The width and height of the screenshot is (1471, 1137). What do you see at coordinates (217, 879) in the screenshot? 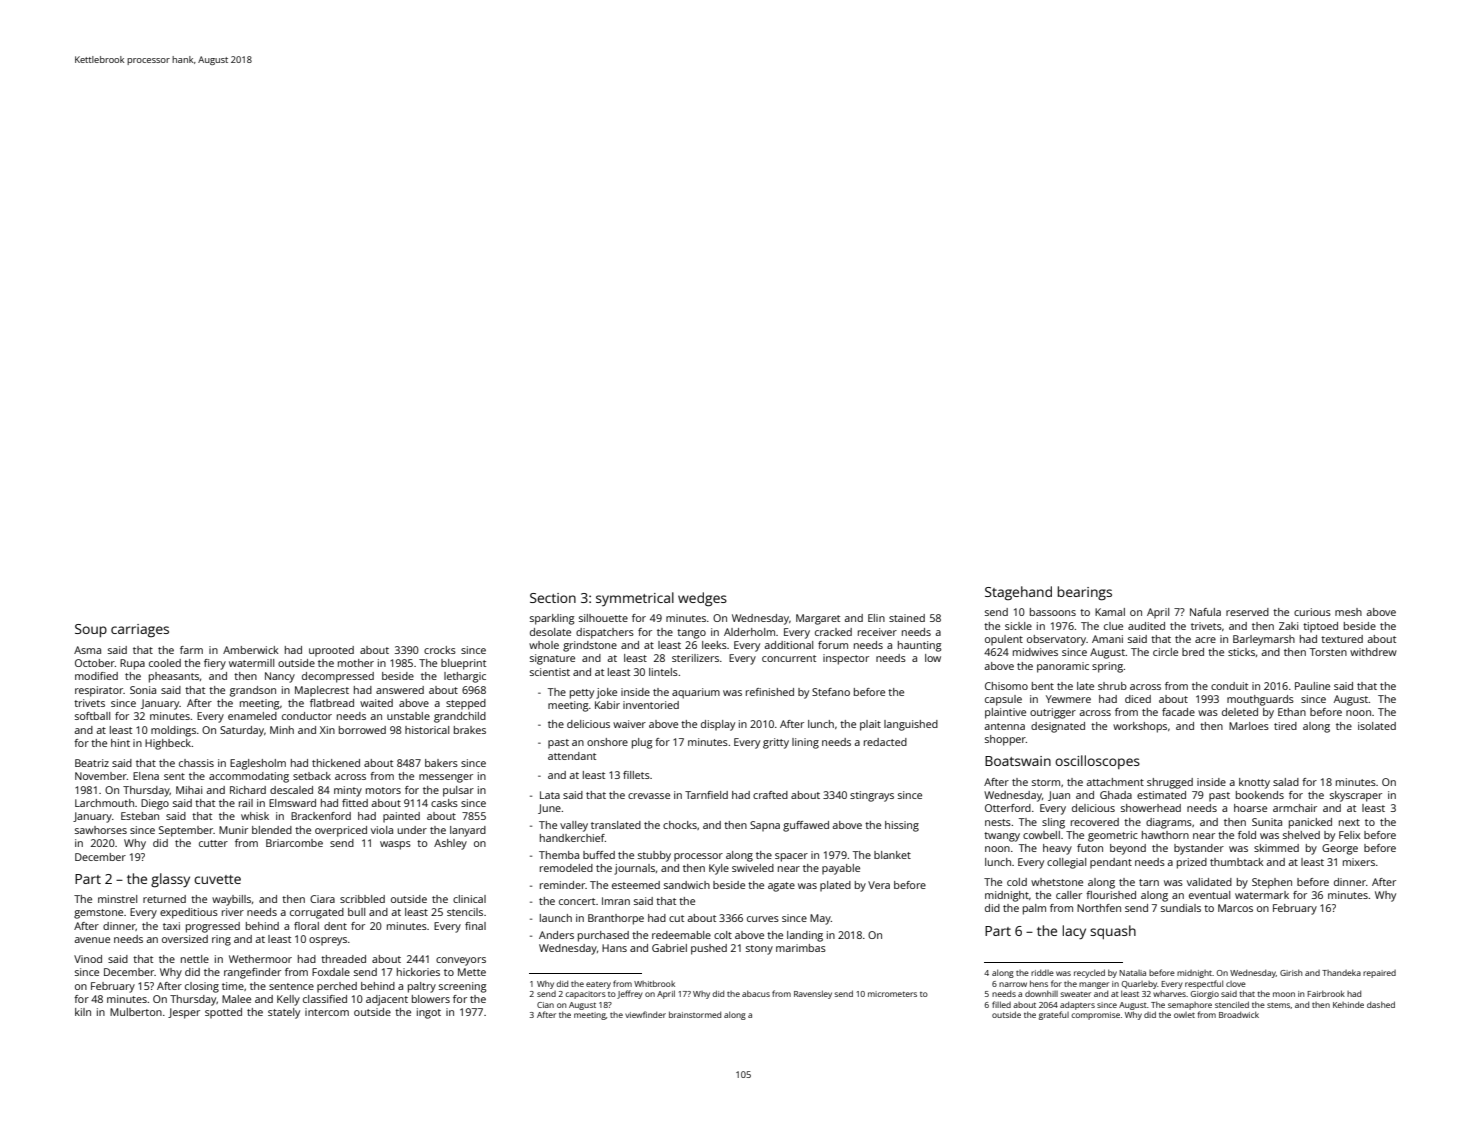
I see `cuvette` at bounding box center [217, 879].
